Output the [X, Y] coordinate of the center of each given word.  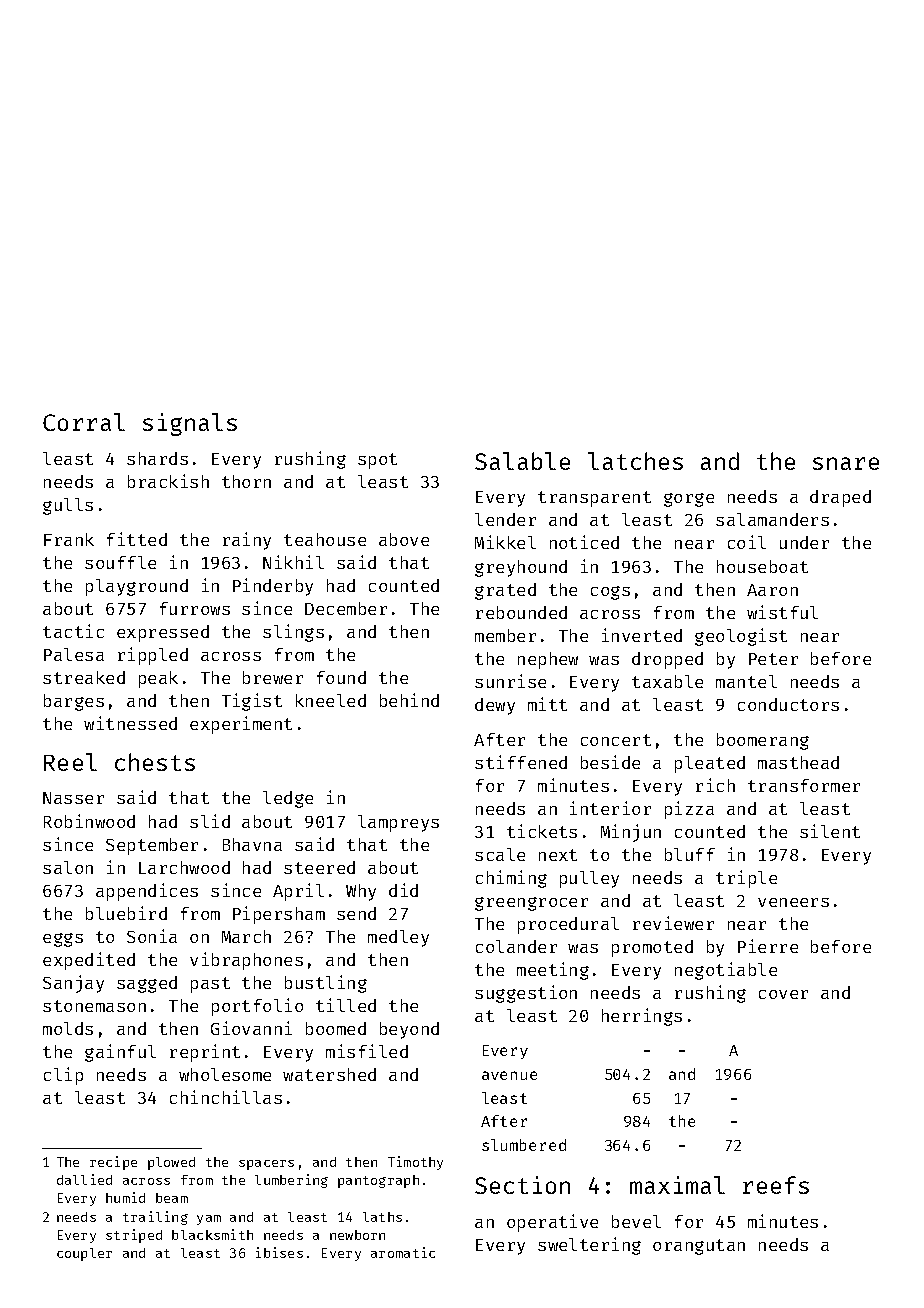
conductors [788, 704]
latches [635, 461]
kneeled [331, 700]
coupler [84, 1254]
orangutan [699, 1247]
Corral [84, 422]
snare [846, 463]
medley [398, 938]
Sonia [152, 936]
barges [74, 702]
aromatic [403, 1252]
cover [783, 994]
